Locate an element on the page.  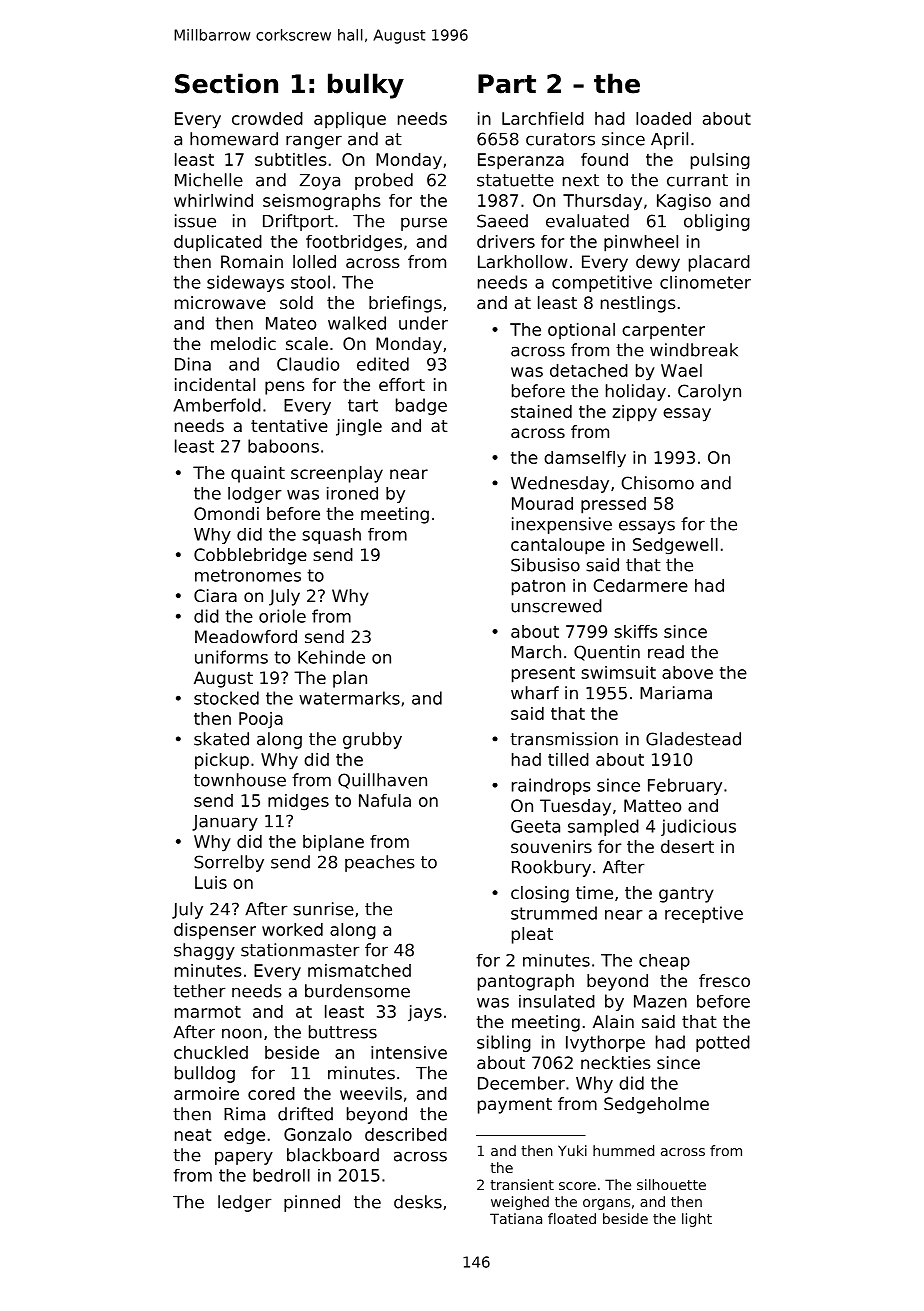
read is located at coordinates (666, 652).
